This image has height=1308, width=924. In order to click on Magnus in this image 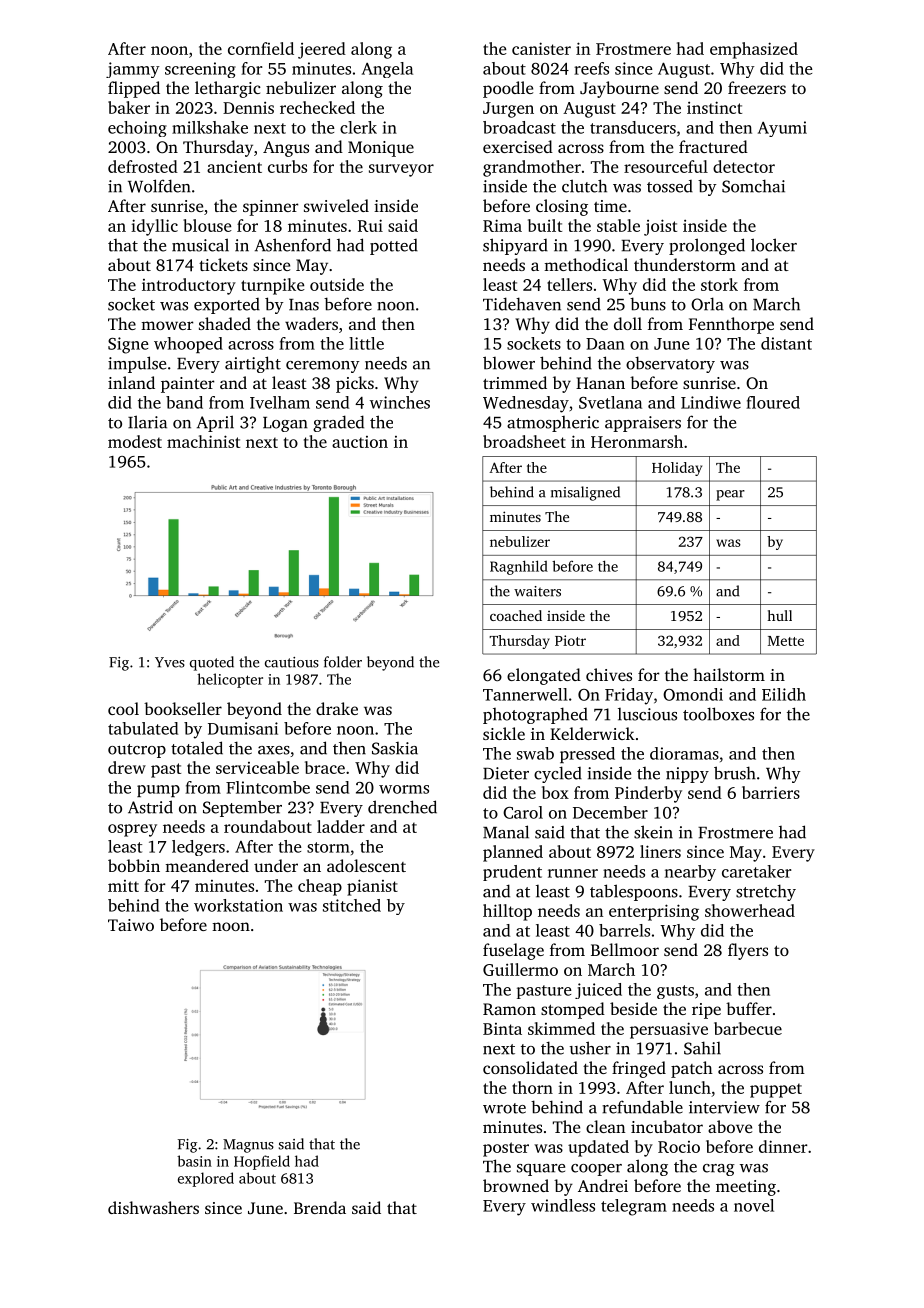, I will do `click(248, 1146)`.
